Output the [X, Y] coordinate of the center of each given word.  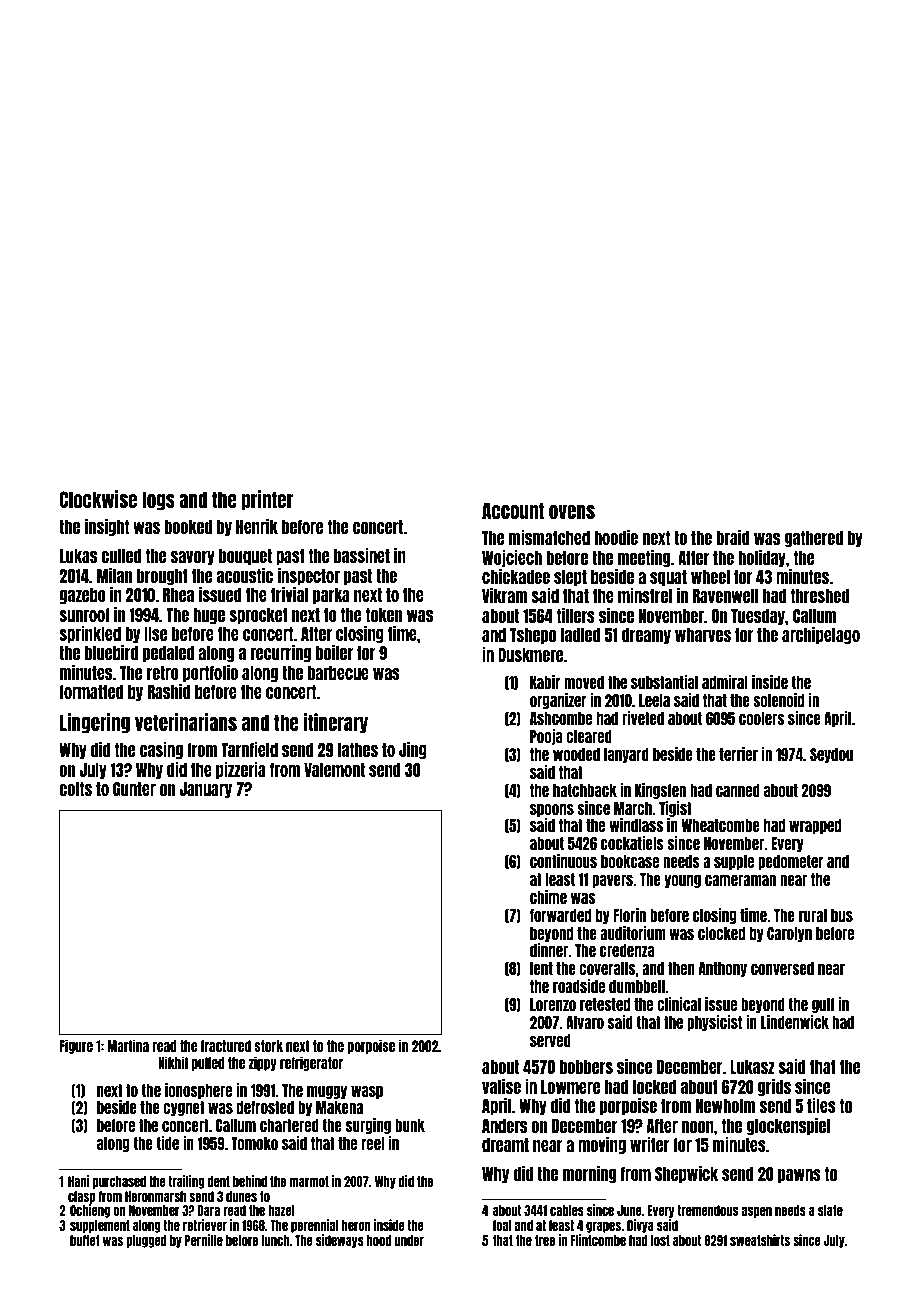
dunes [241, 1196]
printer [267, 500]
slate [830, 1210]
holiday [762, 558]
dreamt [505, 1145]
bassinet [362, 555]
